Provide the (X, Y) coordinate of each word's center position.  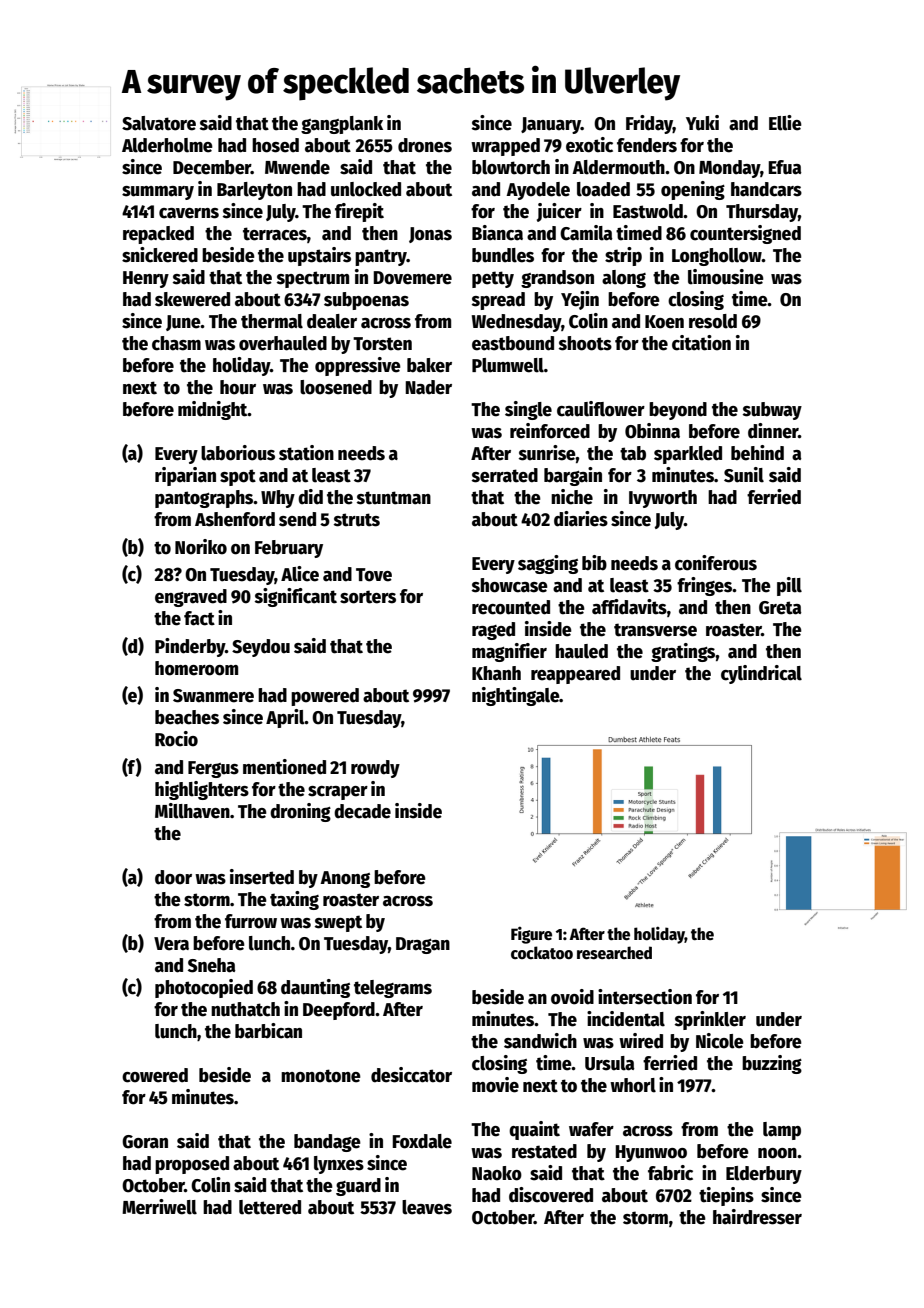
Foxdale (422, 1141)
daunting (315, 988)
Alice (300, 574)
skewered (192, 299)
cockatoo (542, 952)
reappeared (575, 675)
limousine (726, 277)
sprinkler (710, 1020)
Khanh (496, 673)
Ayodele (538, 191)
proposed (192, 1165)
